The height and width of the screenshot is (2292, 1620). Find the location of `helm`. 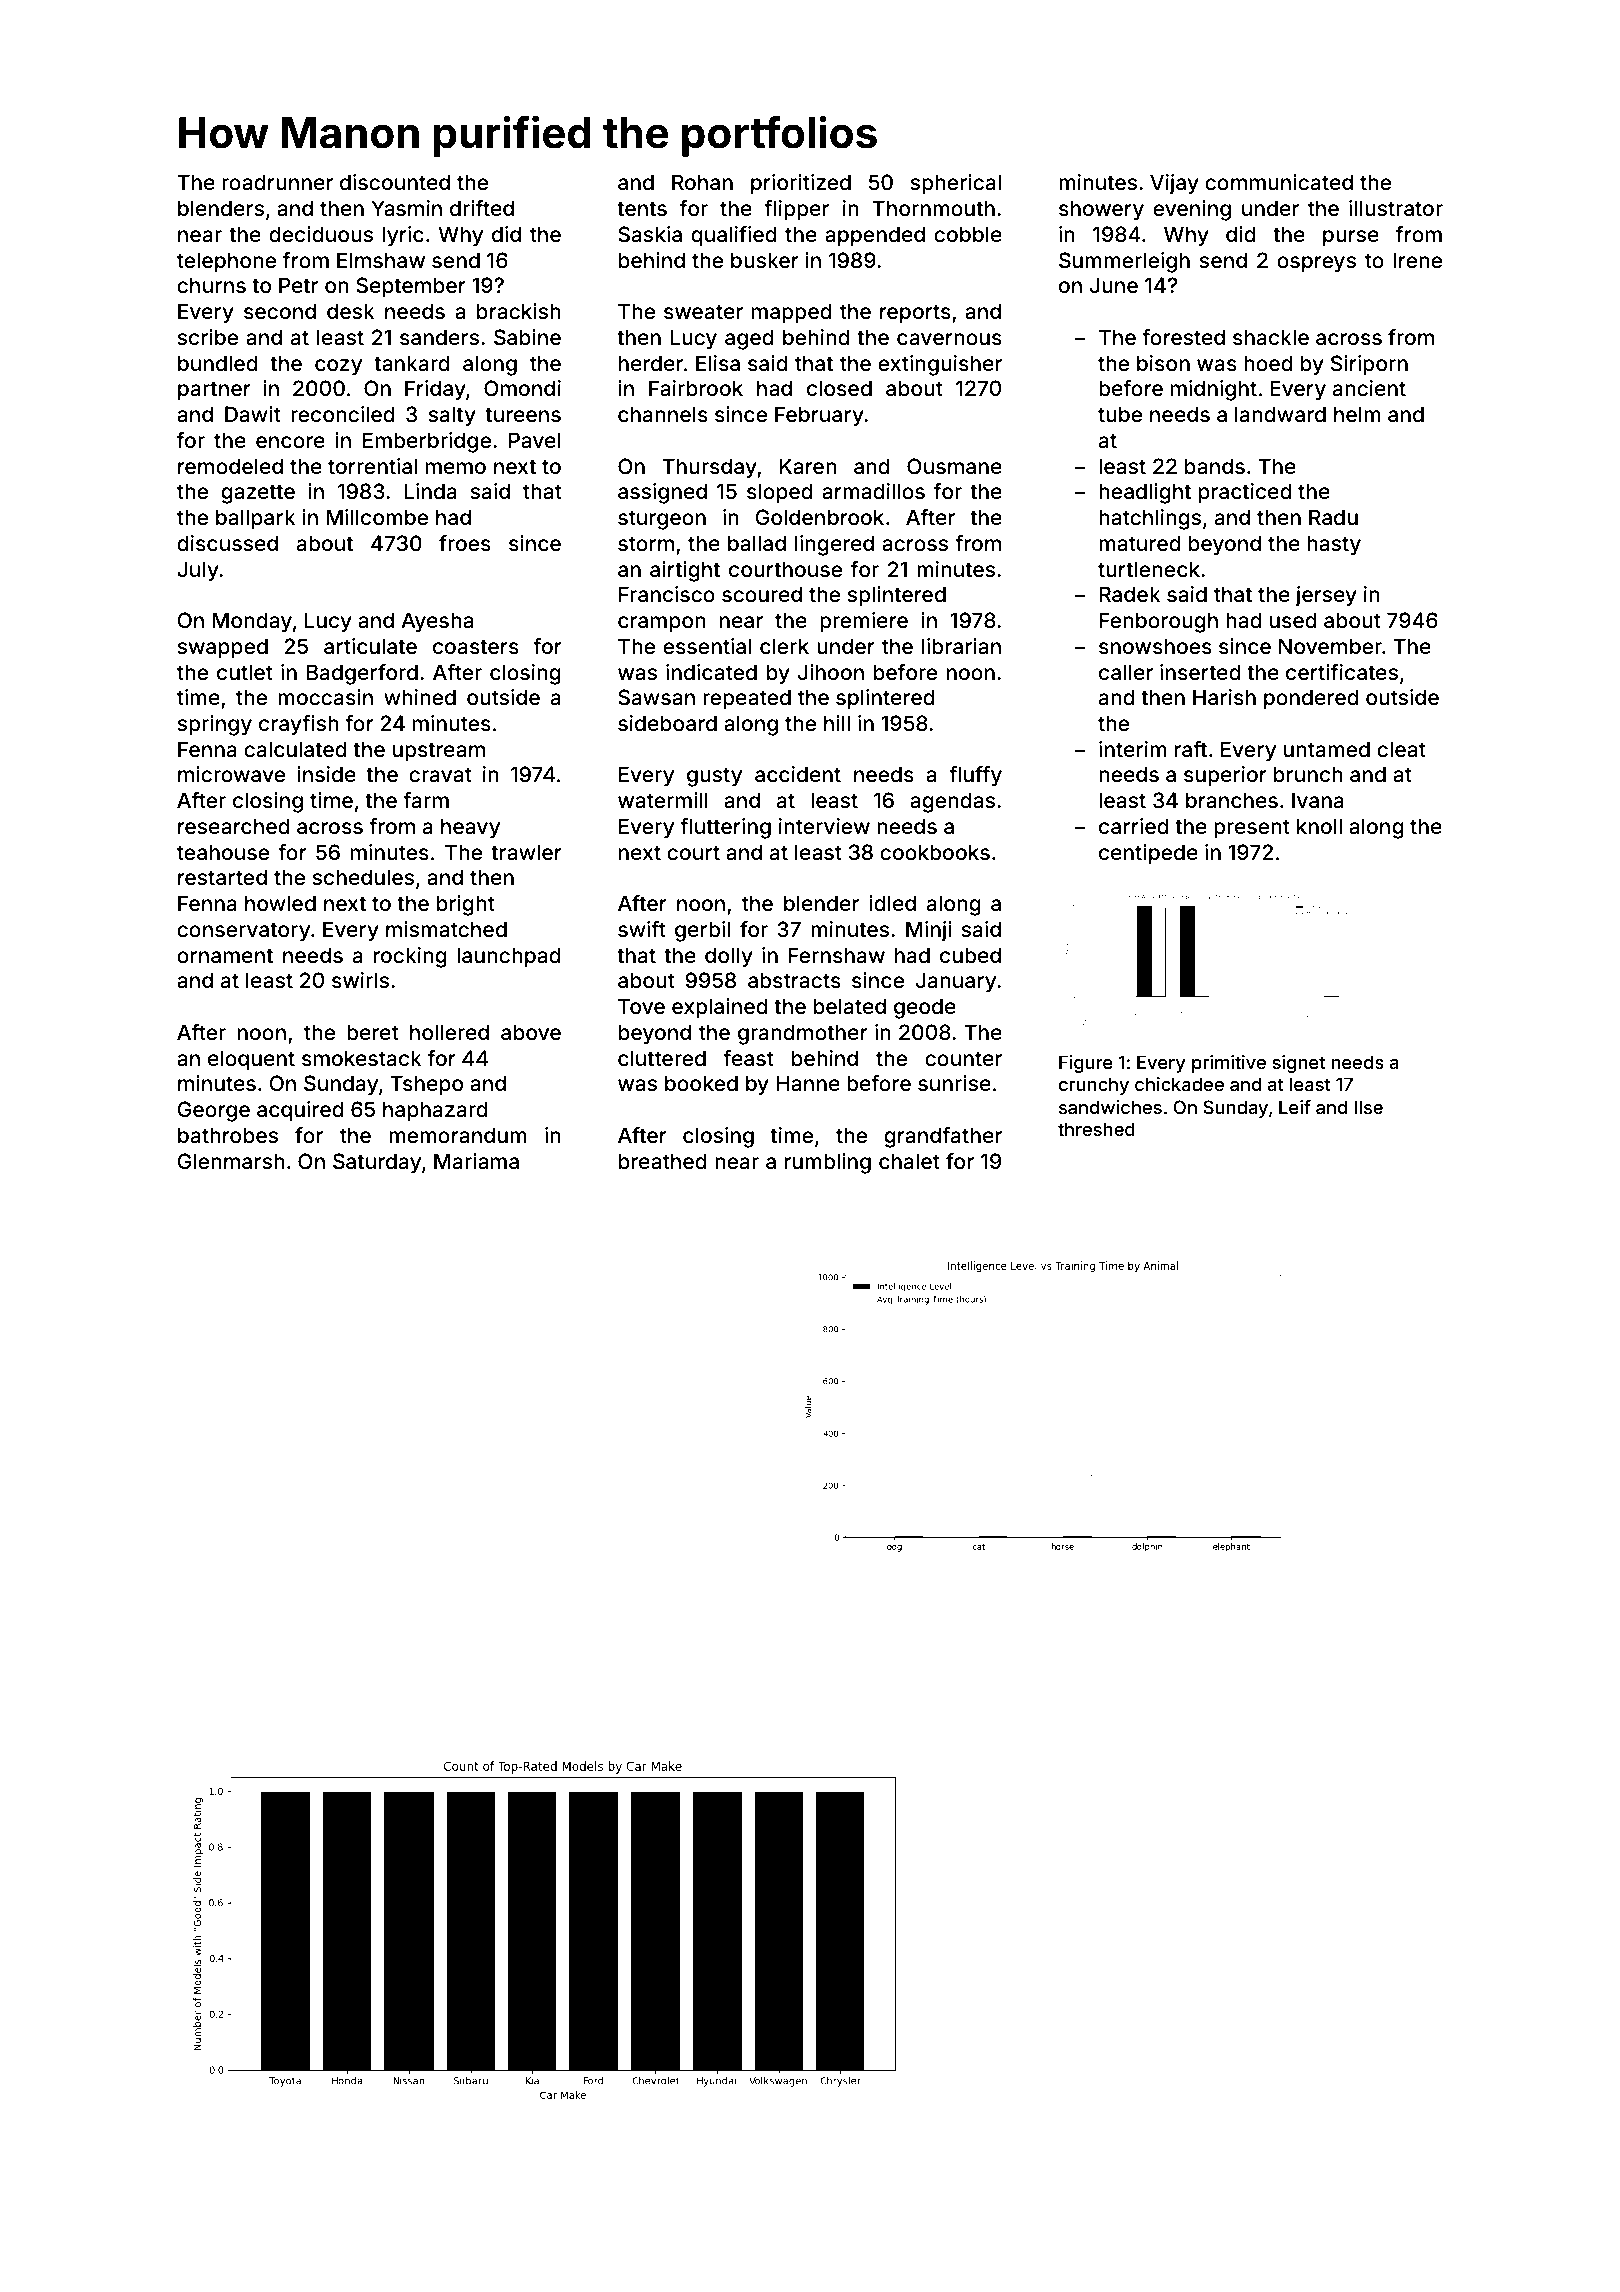

helm is located at coordinates (1357, 414).
